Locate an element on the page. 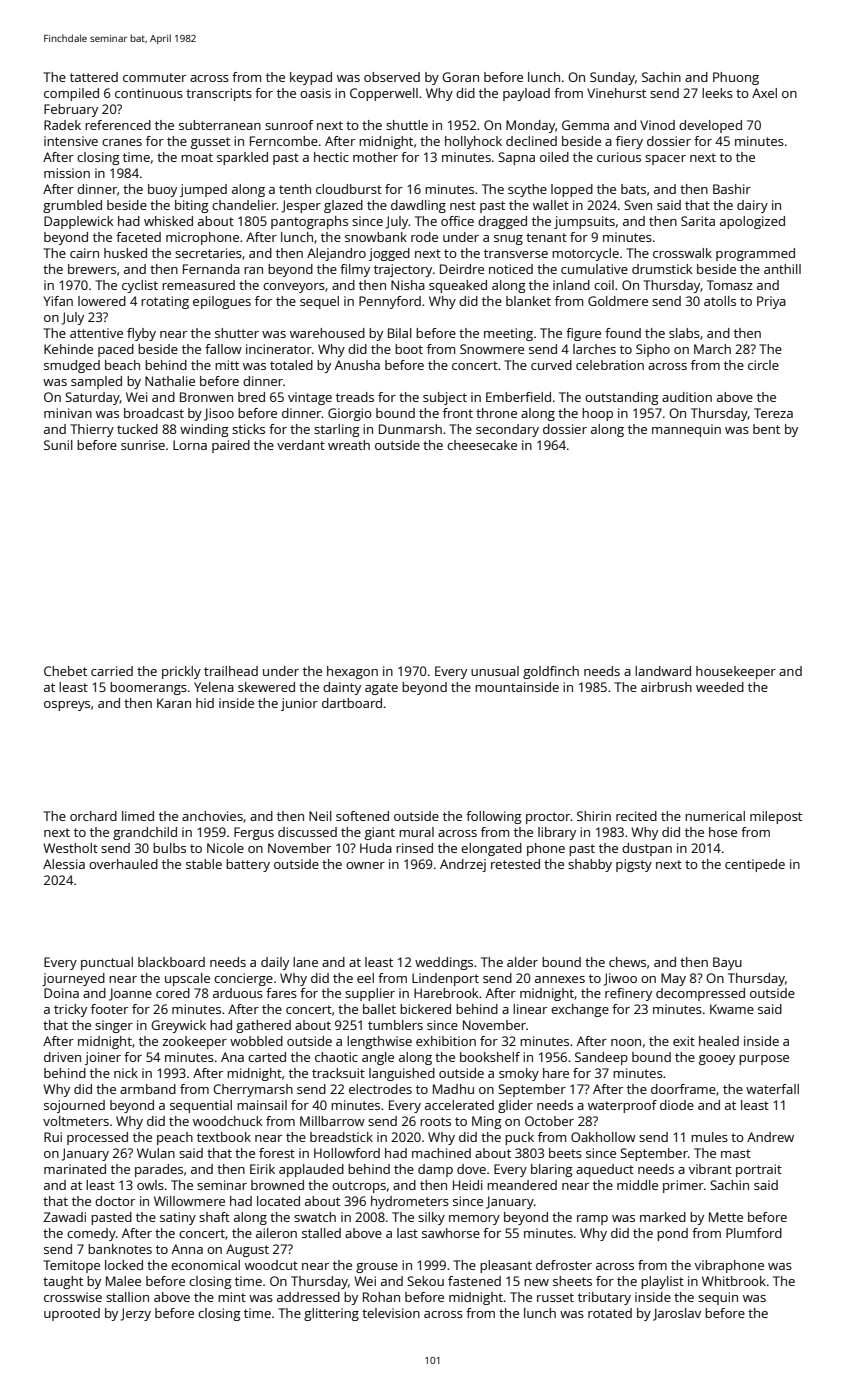  observed is located at coordinates (392, 77).
